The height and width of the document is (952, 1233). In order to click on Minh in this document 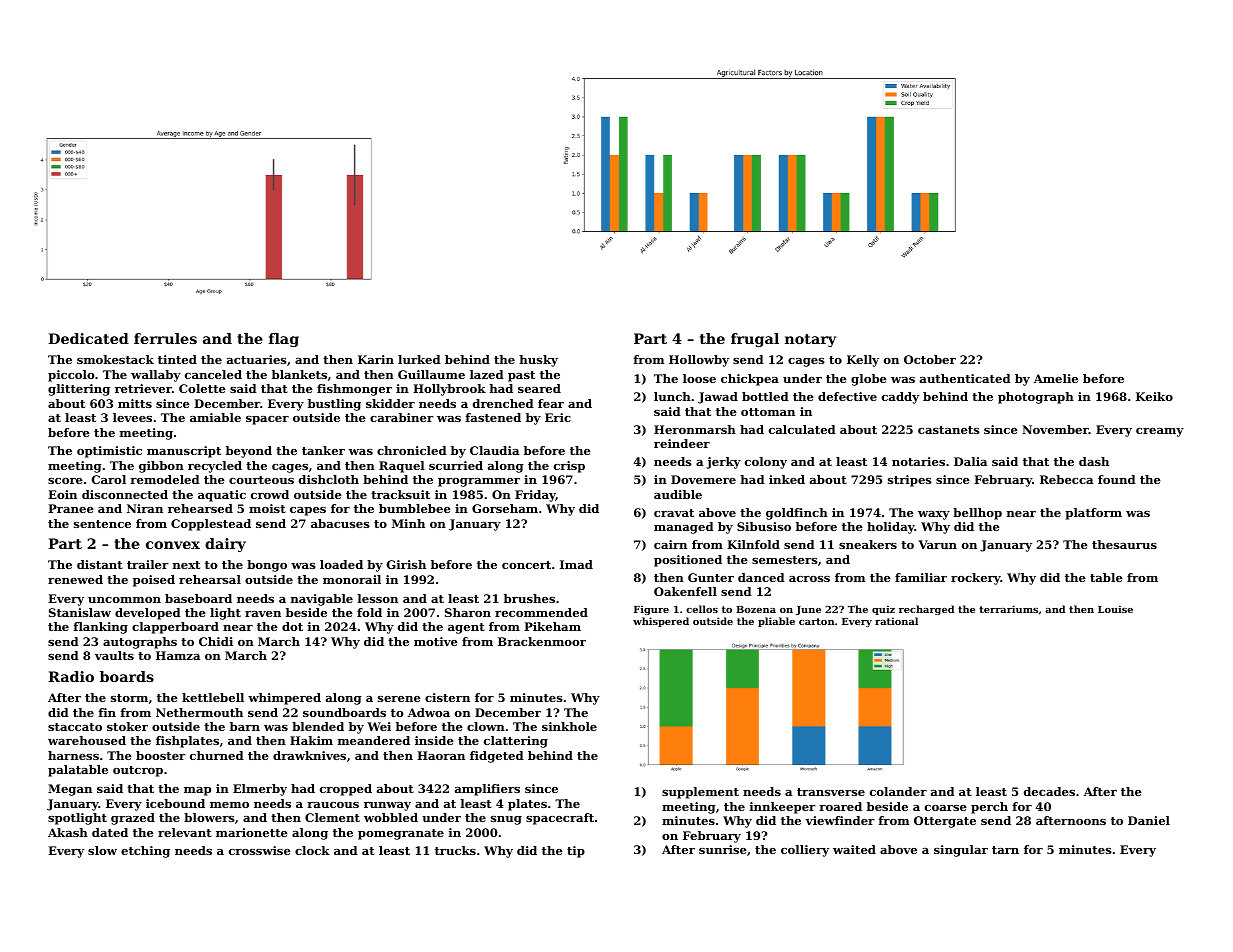, I will do `click(408, 523)`.
